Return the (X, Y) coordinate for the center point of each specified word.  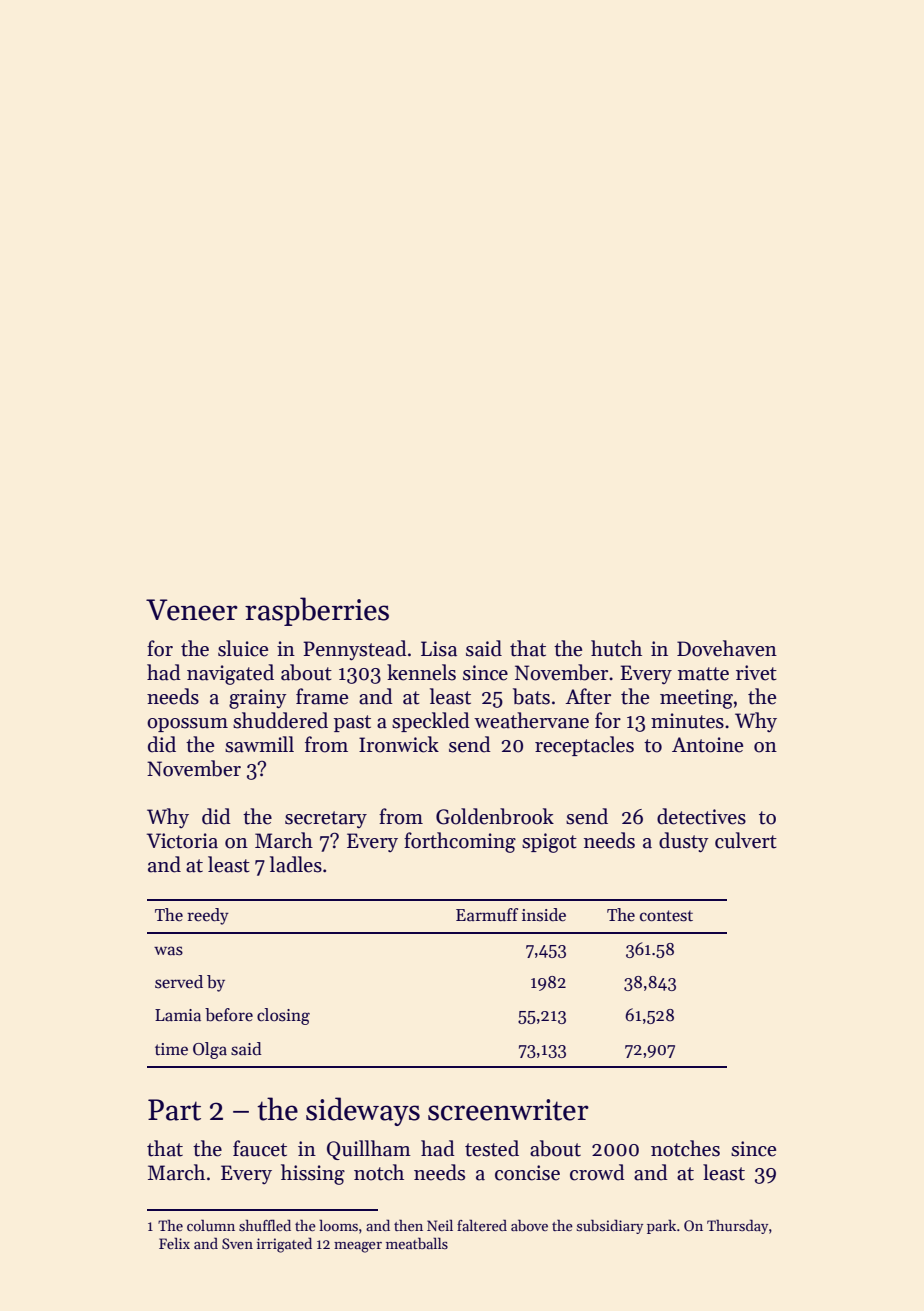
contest (666, 916)
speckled (431, 722)
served (179, 982)
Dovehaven (727, 648)
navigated (230, 674)
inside (544, 915)
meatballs (417, 1243)
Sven (237, 1243)
